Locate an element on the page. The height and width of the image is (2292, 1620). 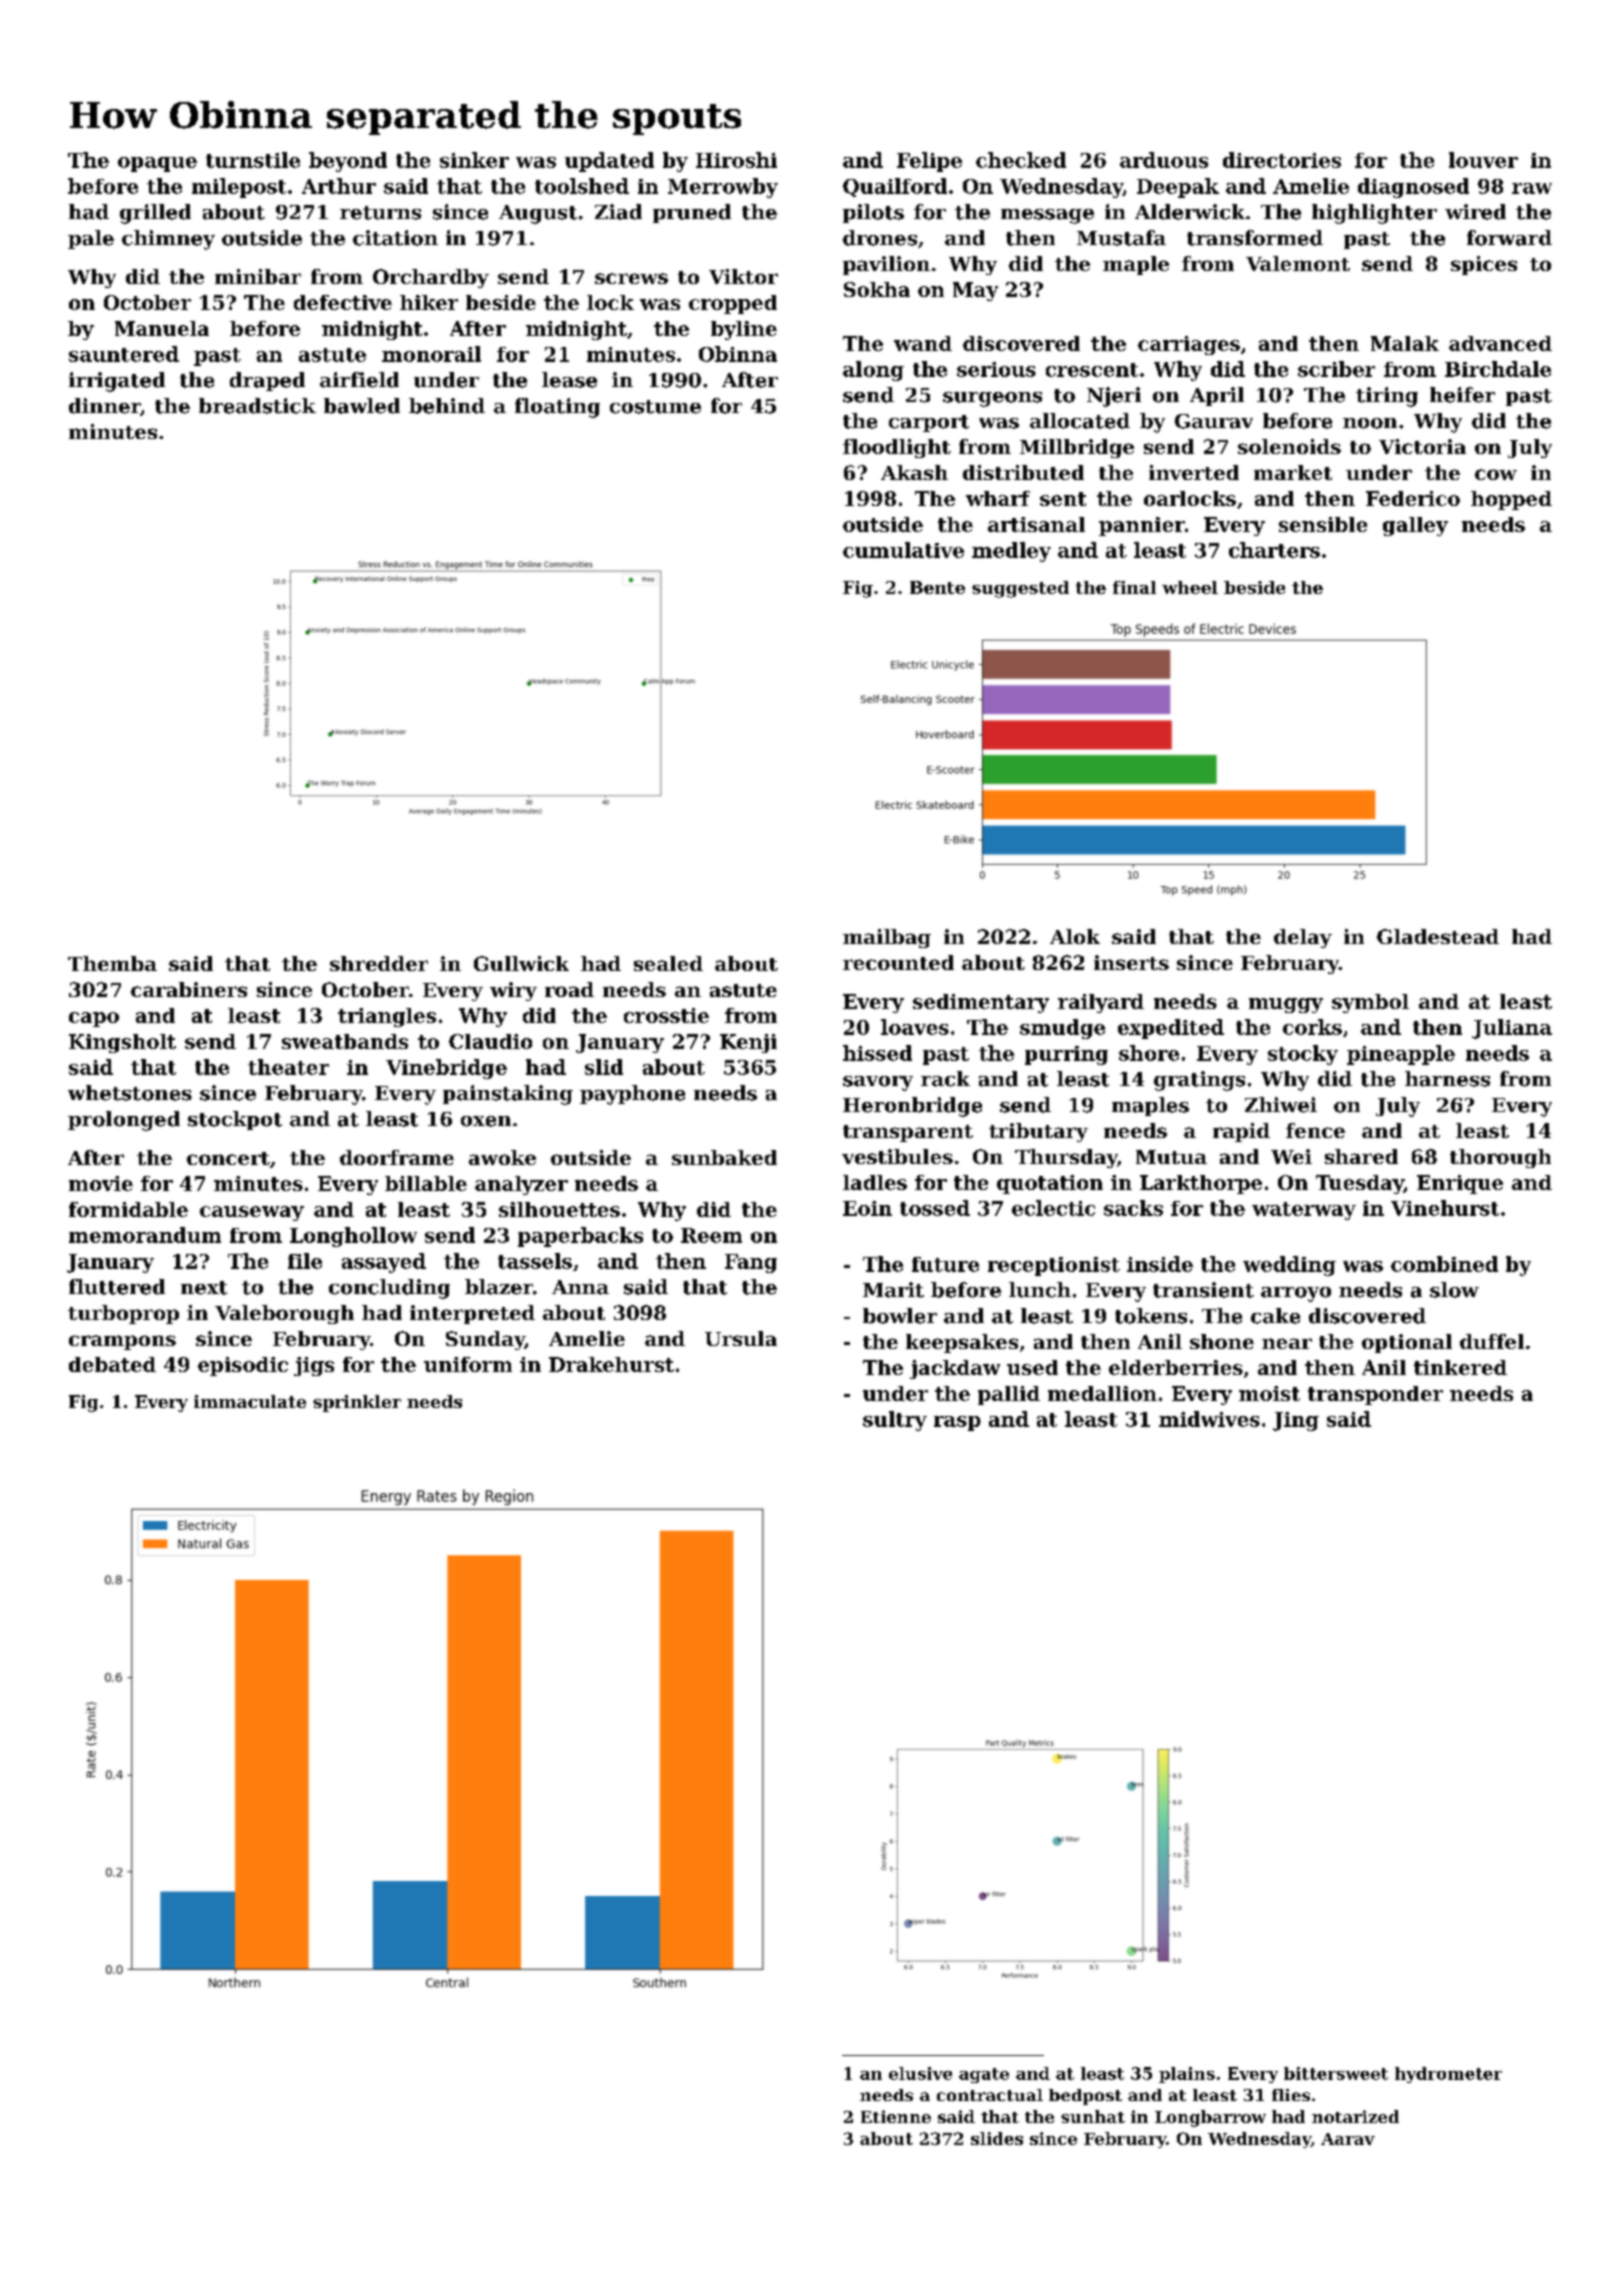
Etienne is located at coordinates (896, 2116).
